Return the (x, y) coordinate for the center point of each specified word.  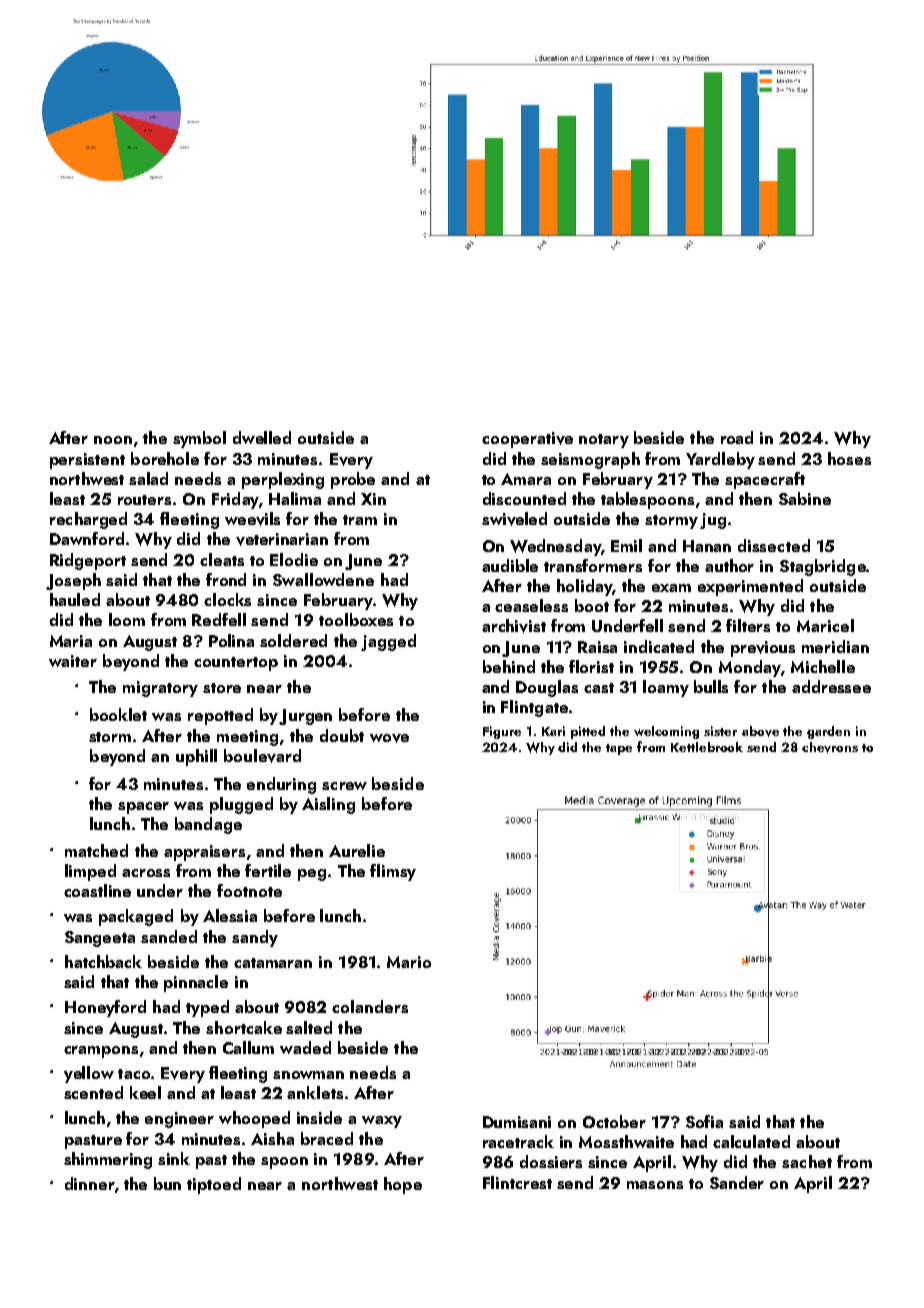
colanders (370, 1006)
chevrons (830, 747)
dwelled (262, 437)
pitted (588, 732)
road (737, 437)
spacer (143, 808)
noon (113, 440)
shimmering (108, 1160)
